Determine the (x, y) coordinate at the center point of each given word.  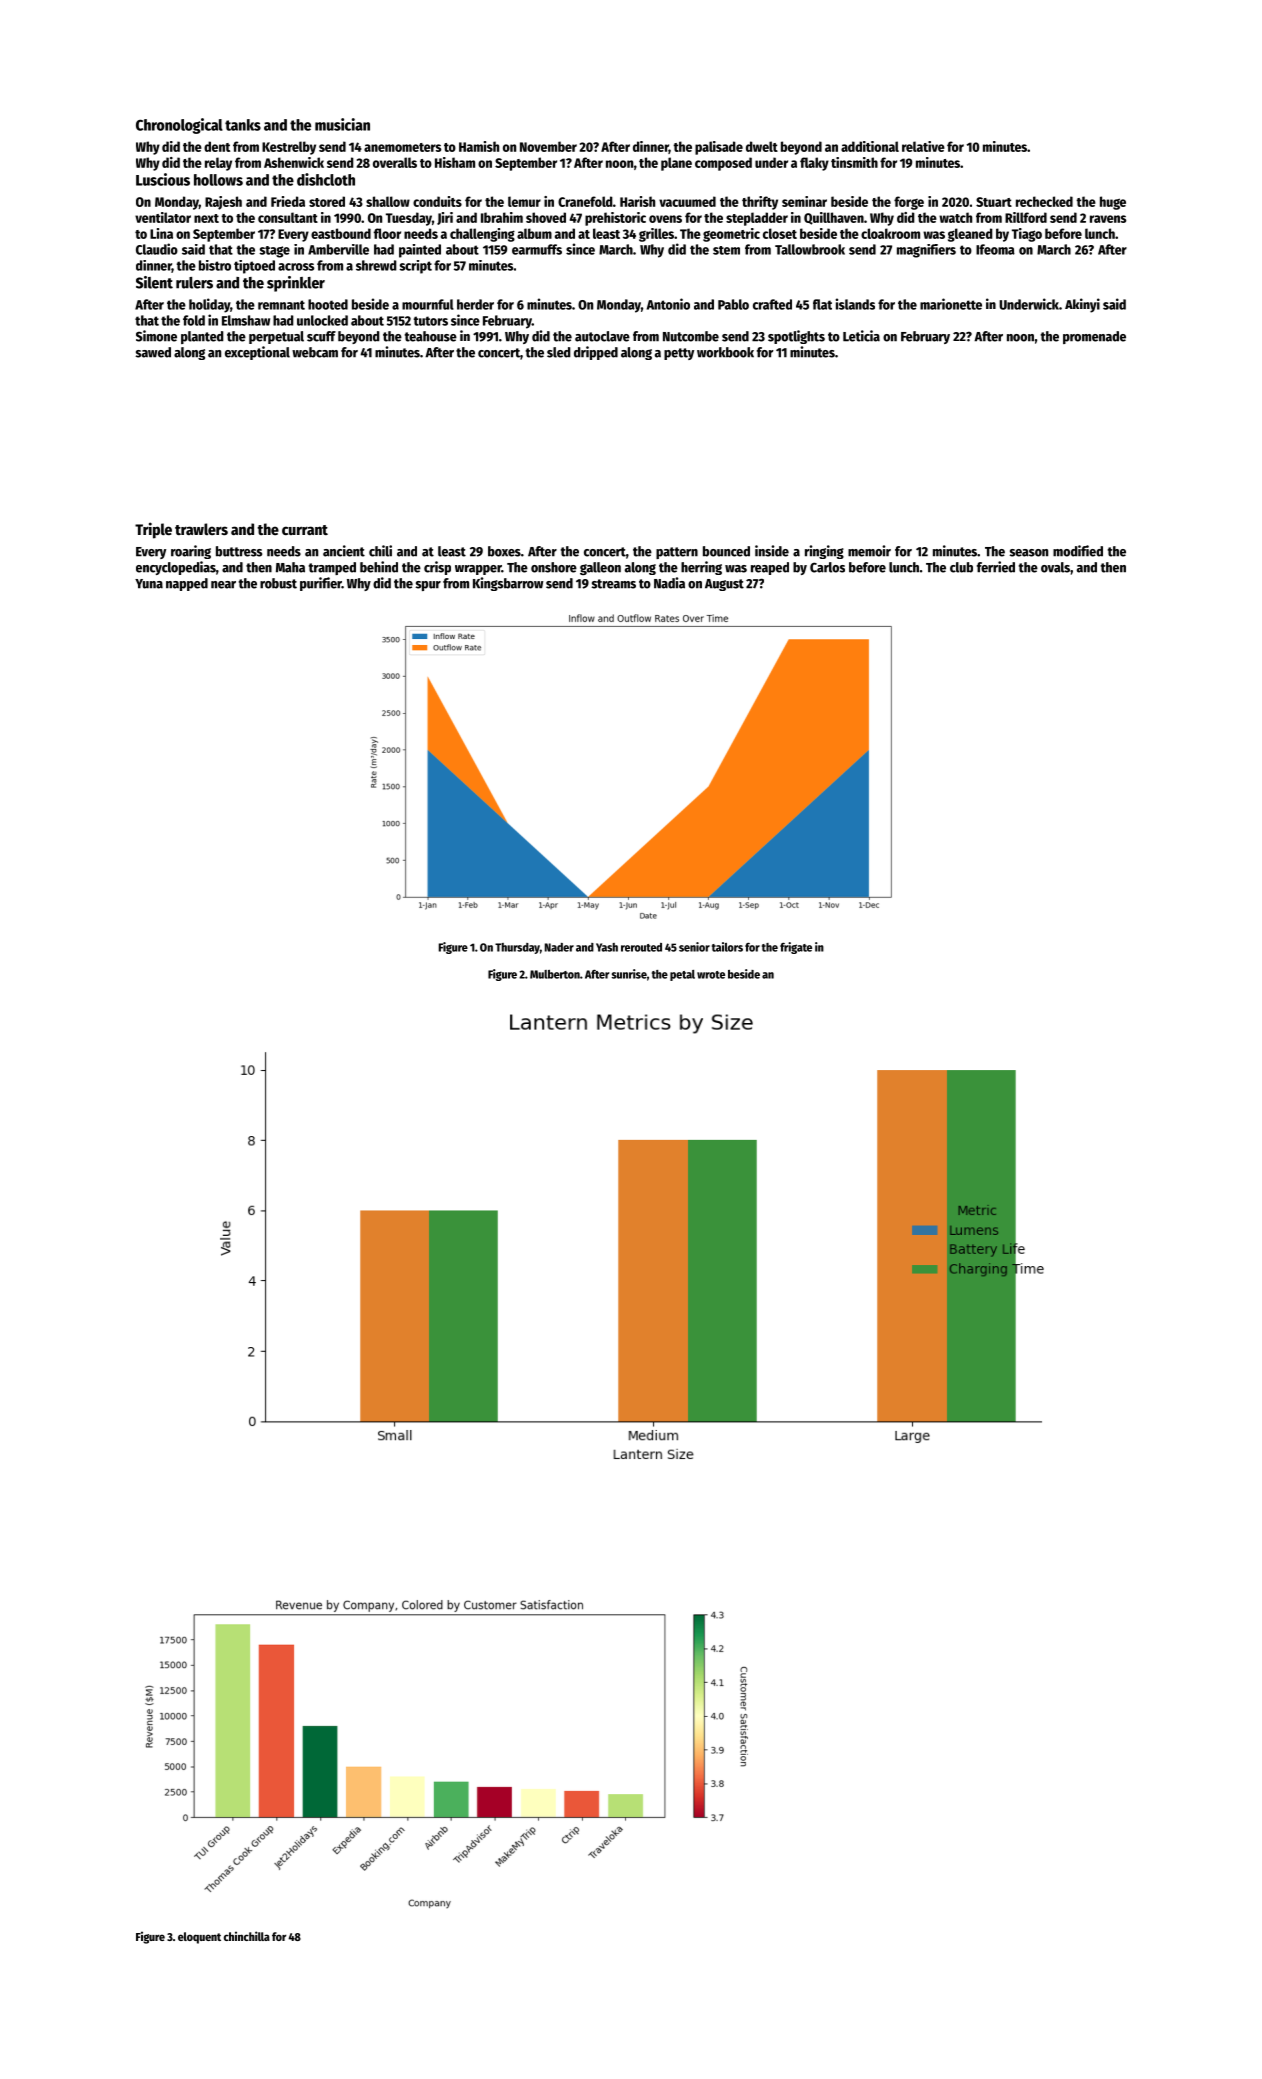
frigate (796, 948)
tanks (243, 125)
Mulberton (555, 974)
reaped (770, 568)
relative (923, 146)
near (223, 585)
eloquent (199, 1938)
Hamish (479, 146)
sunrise (629, 974)
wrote (711, 975)
